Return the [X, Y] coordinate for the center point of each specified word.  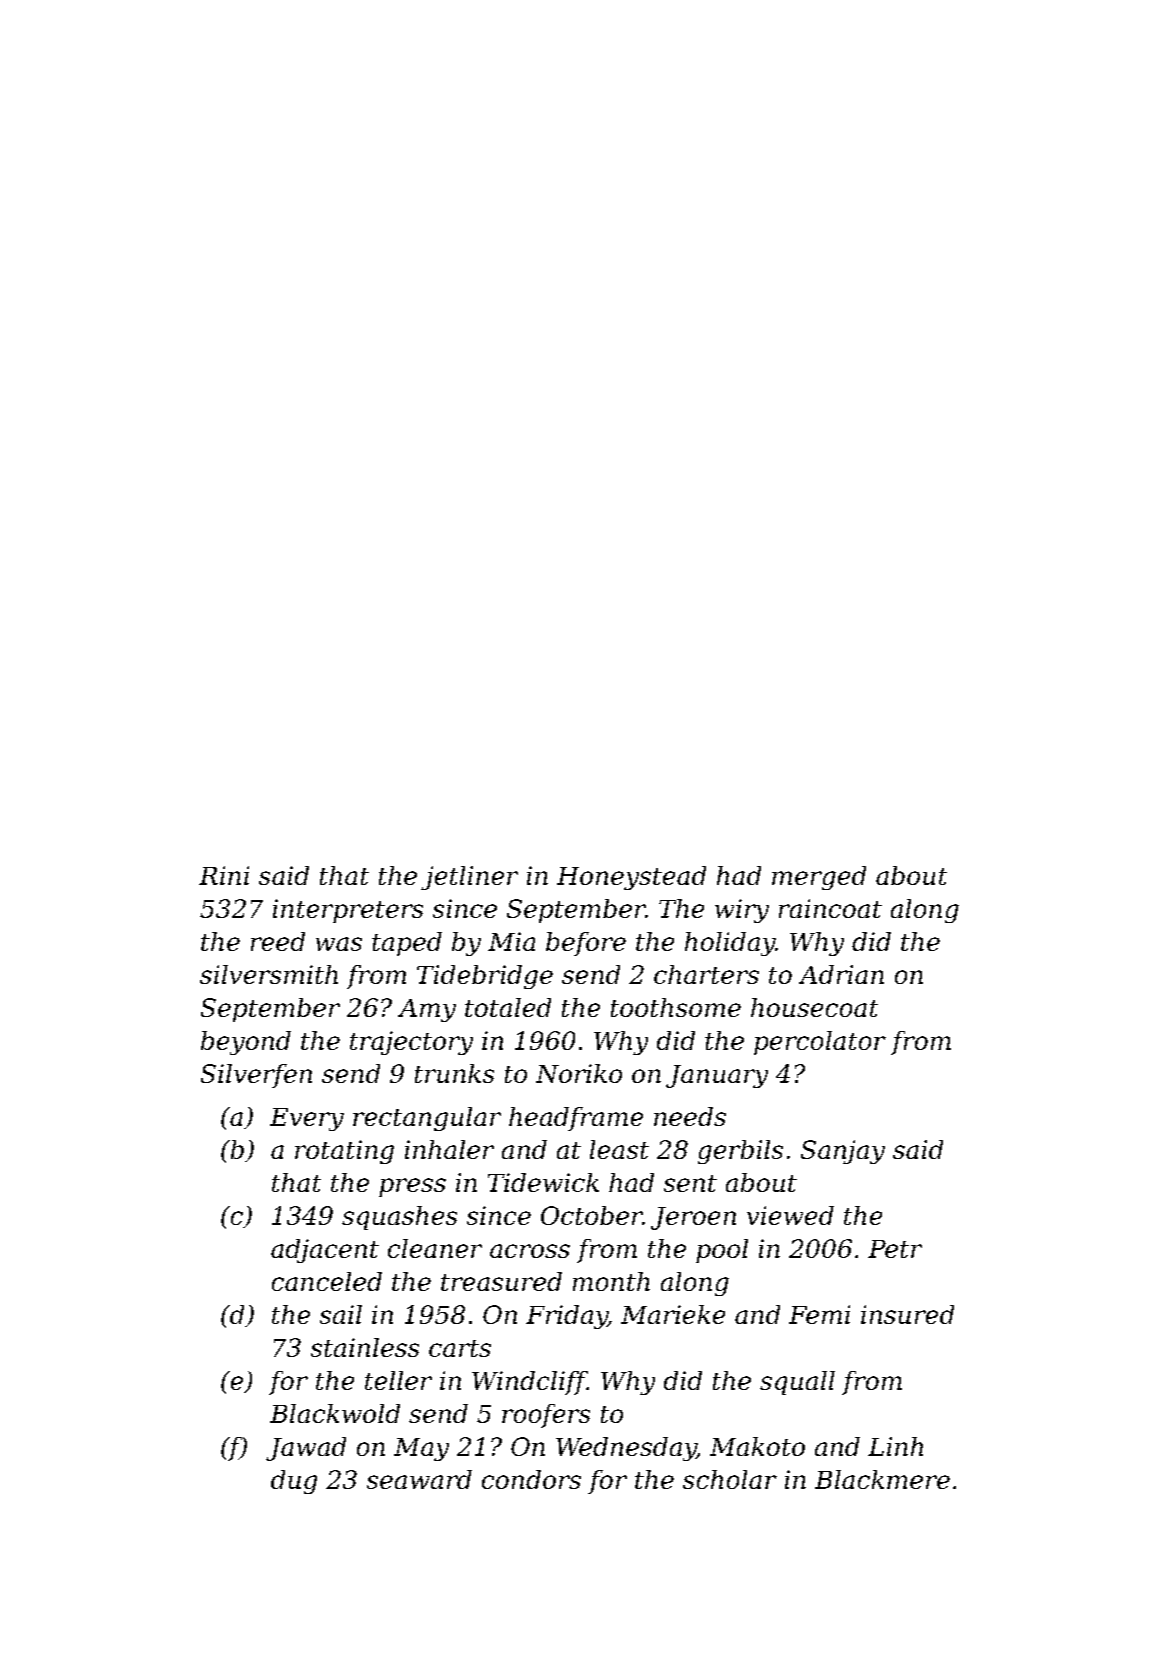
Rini [224, 875]
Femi [819, 1314]
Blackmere [882, 1479]
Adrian [841, 974]
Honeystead [631, 878]
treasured [501, 1281]
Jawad [306, 1449]
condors [531, 1479]
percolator [820, 1043]
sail [341, 1314]
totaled [508, 1007]
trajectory [411, 1043]
